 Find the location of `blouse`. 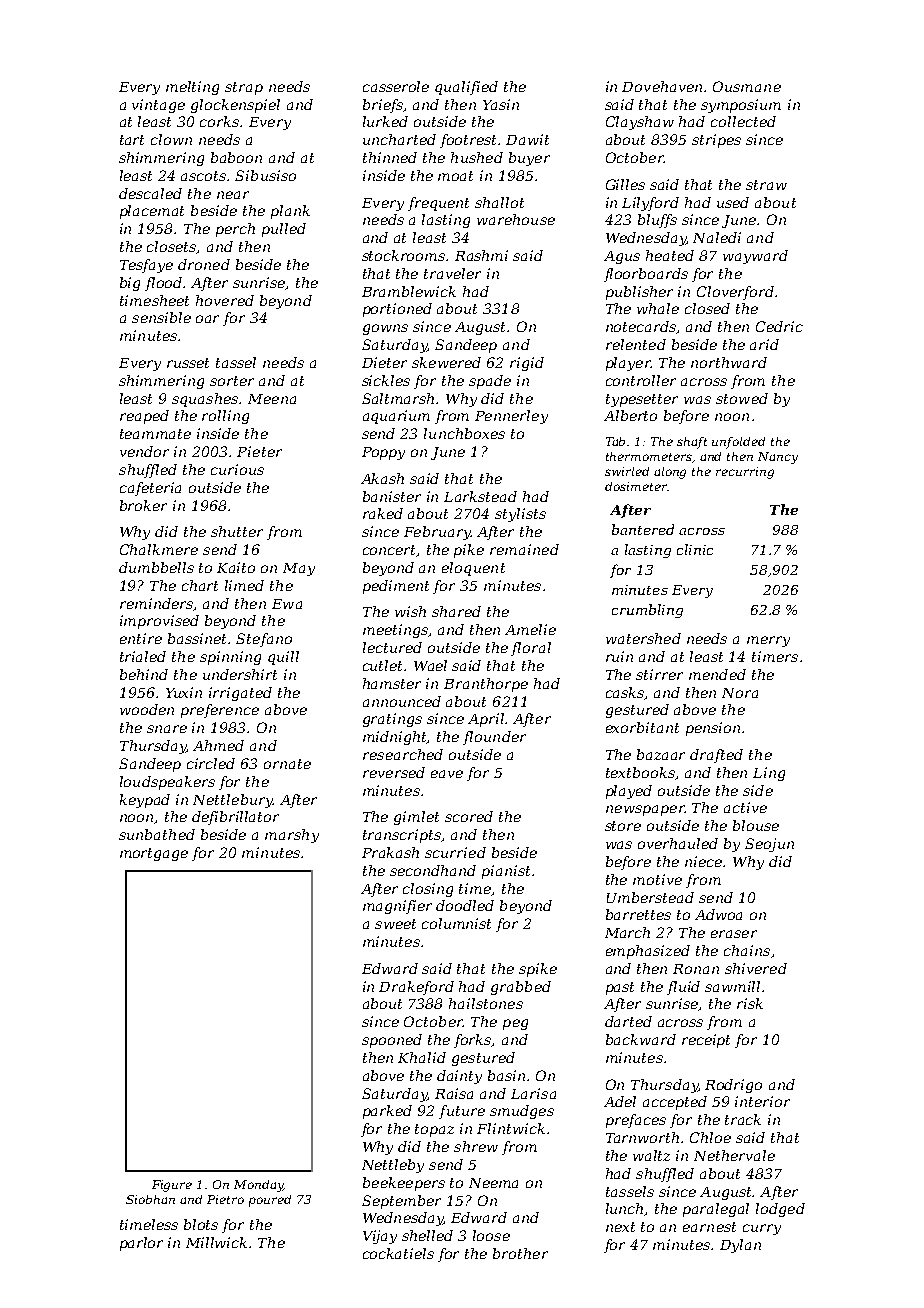

blouse is located at coordinates (756, 825).
